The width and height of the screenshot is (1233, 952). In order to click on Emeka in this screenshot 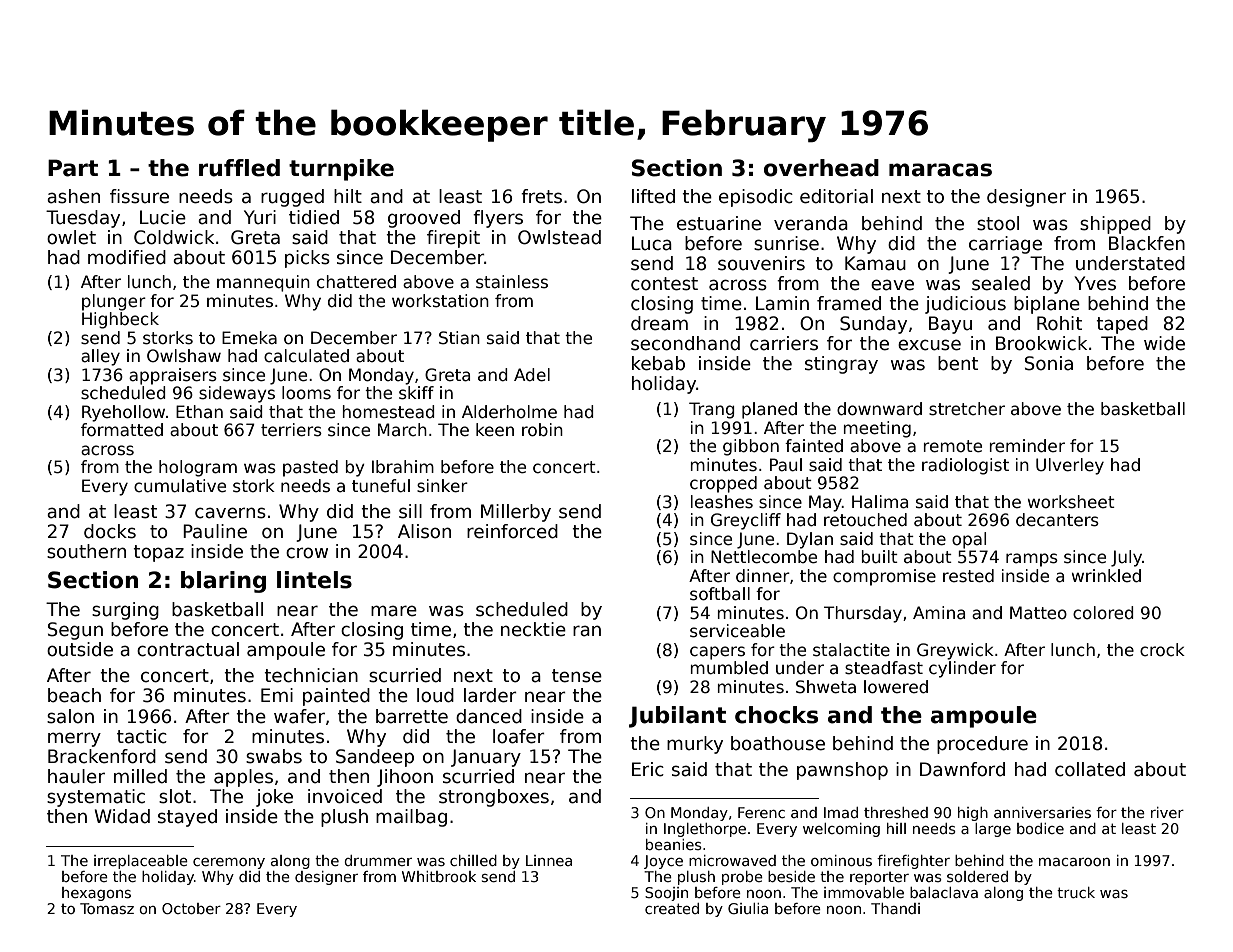, I will do `click(249, 338)`.
